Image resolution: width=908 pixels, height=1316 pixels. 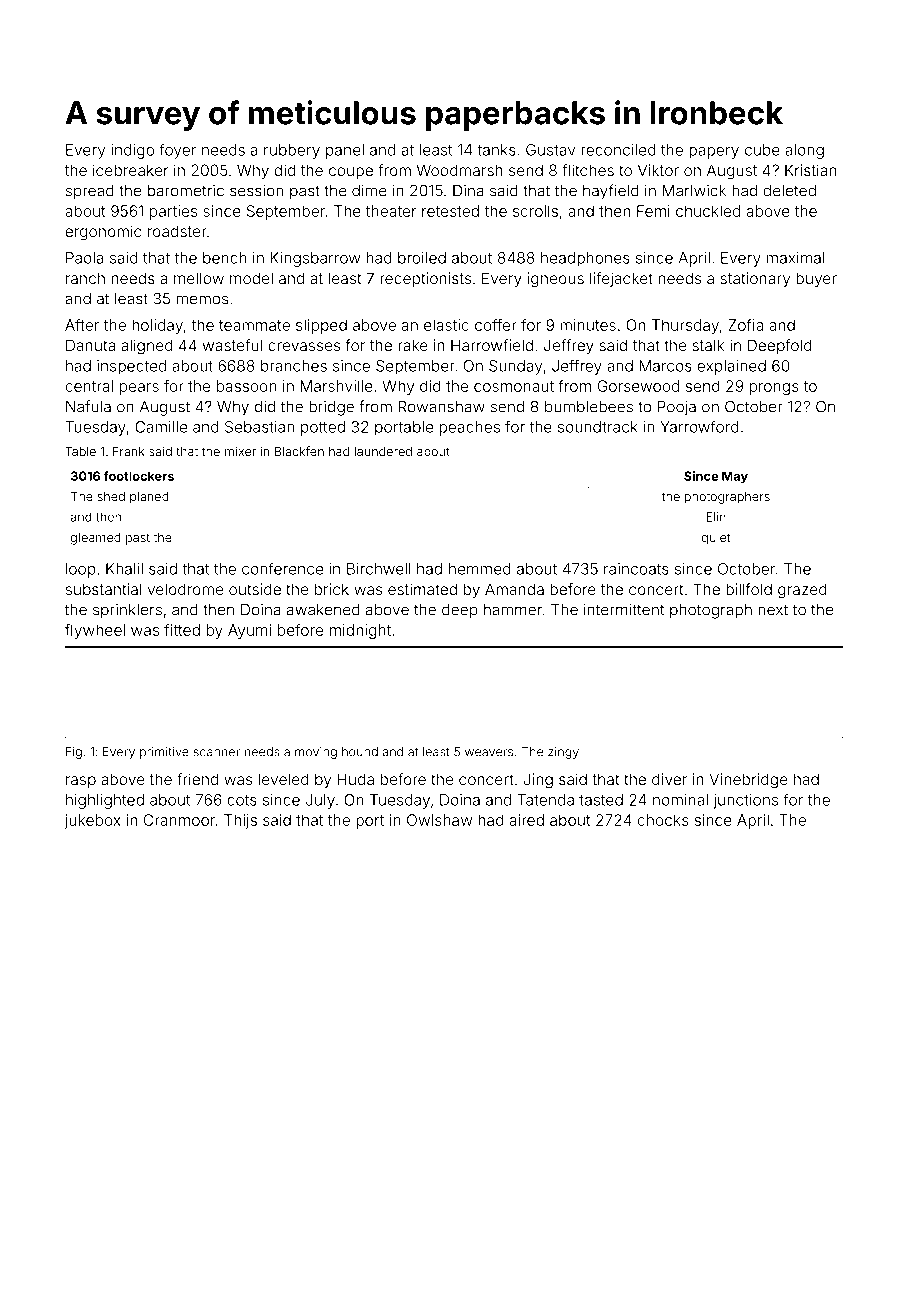 I want to click on aired, so click(x=527, y=820).
